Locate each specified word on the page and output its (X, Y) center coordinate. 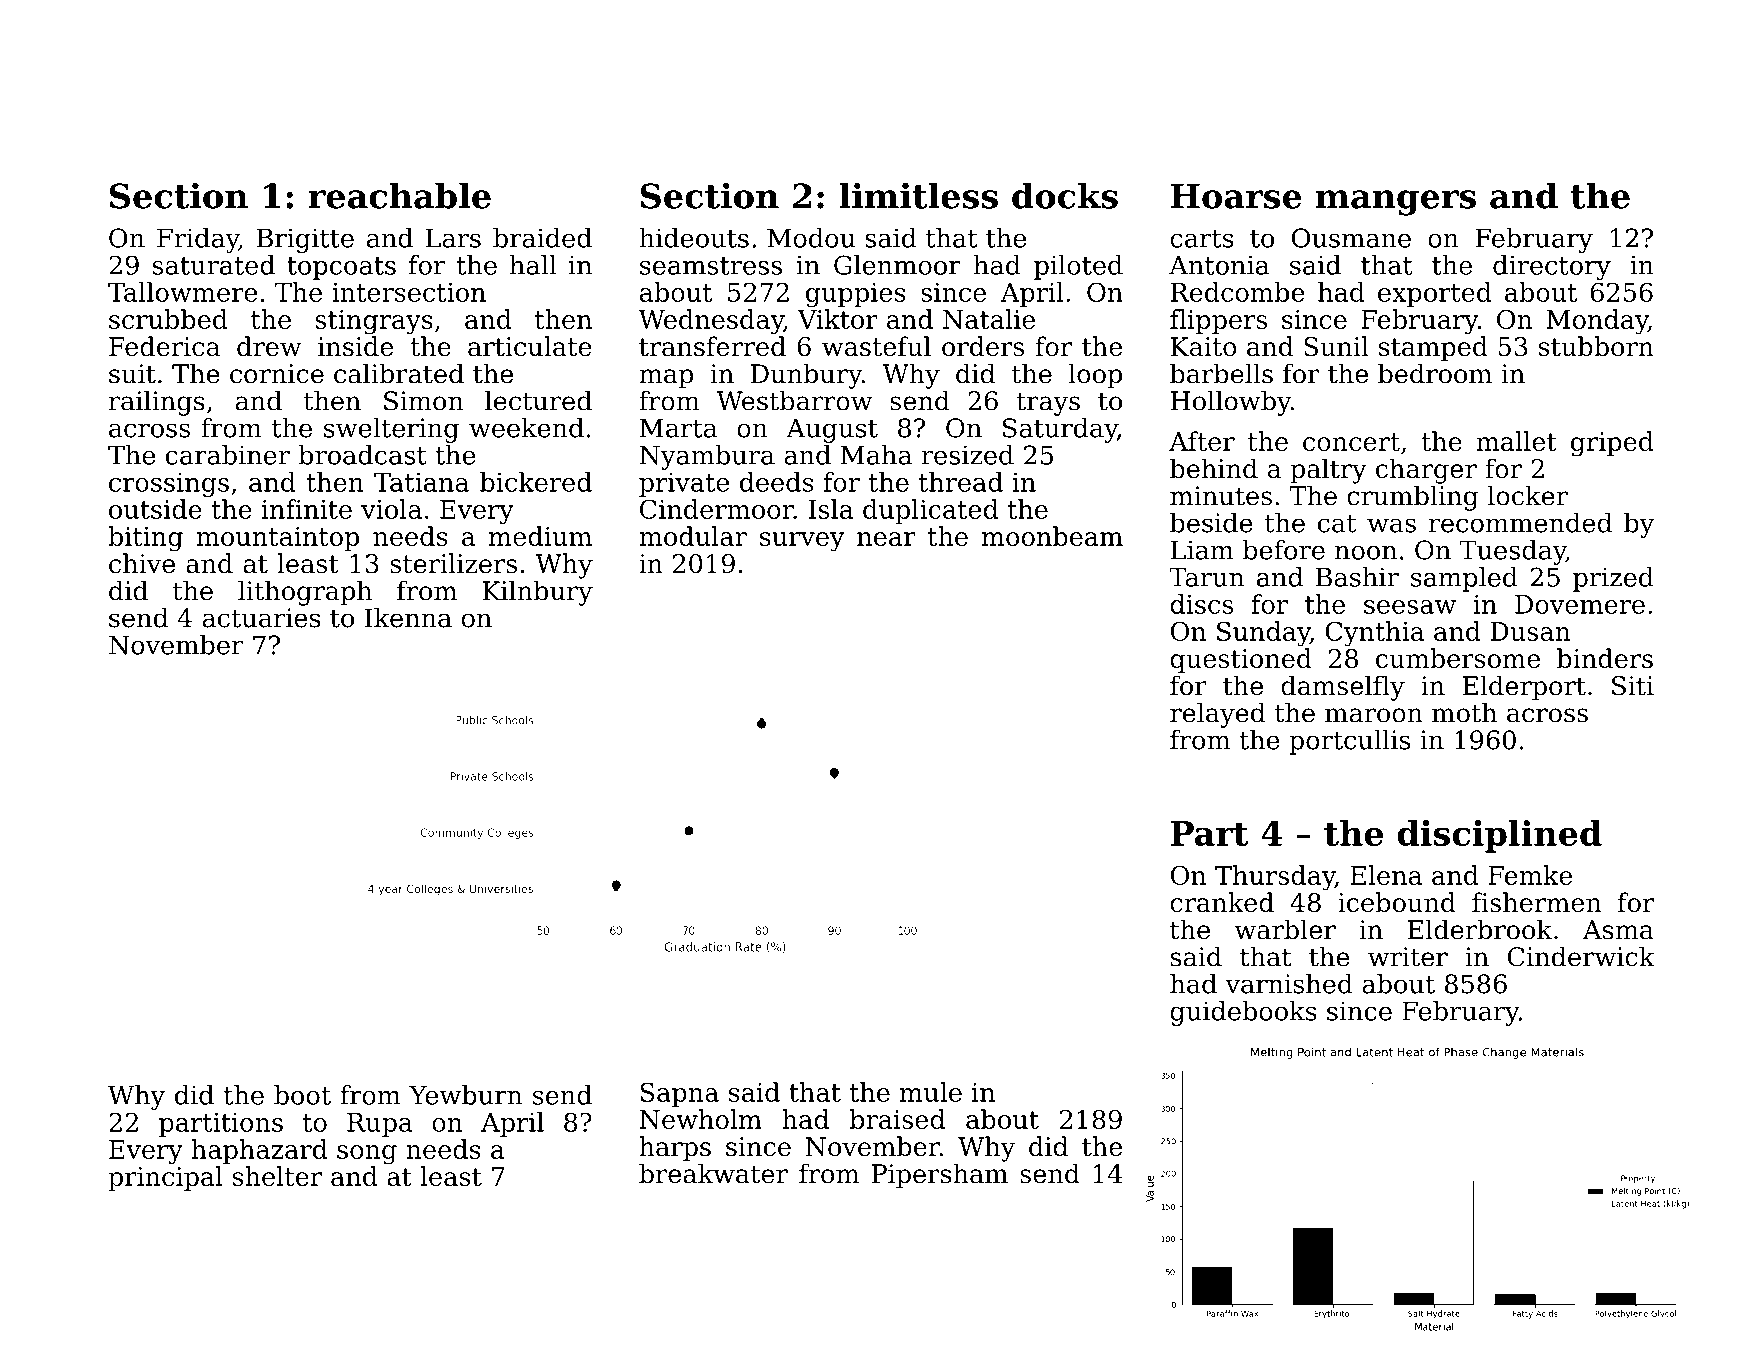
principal (165, 1178)
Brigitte (305, 240)
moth (1464, 712)
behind (1214, 468)
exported (1435, 294)
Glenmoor (897, 265)
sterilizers (453, 563)
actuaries (261, 618)
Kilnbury (537, 593)
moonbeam (1052, 536)
